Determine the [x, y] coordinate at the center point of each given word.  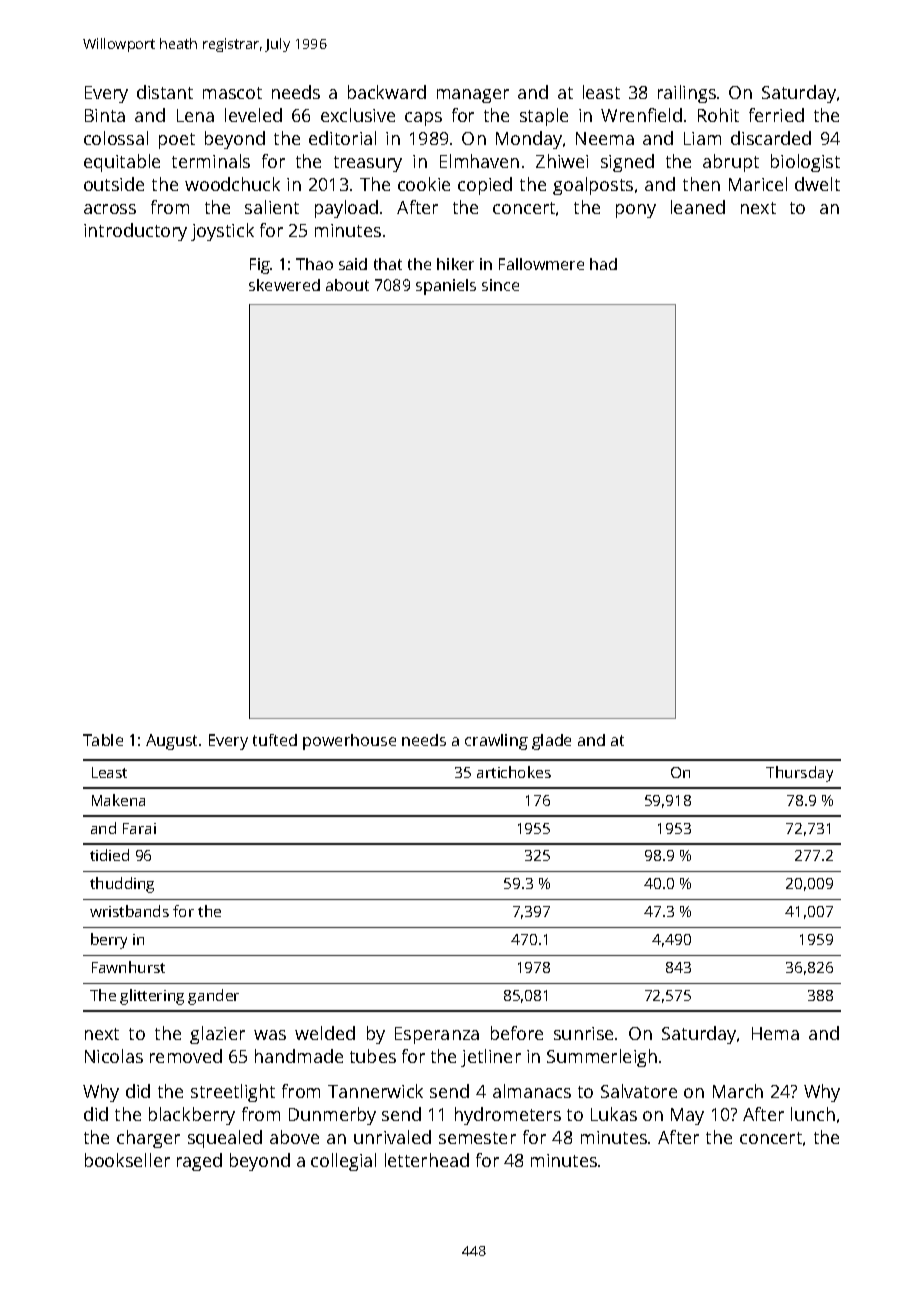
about [347, 285]
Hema [775, 1033]
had [603, 264]
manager [473, 96]
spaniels [446, 287]
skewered [284, 285]
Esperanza [437, 1035]
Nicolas [114, 1056]
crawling [496, 742]
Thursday [799, 774]
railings [687, 94]
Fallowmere [541, 264]
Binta [105, 115]
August [171, 742]
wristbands [129, 911]
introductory [135, 232]
